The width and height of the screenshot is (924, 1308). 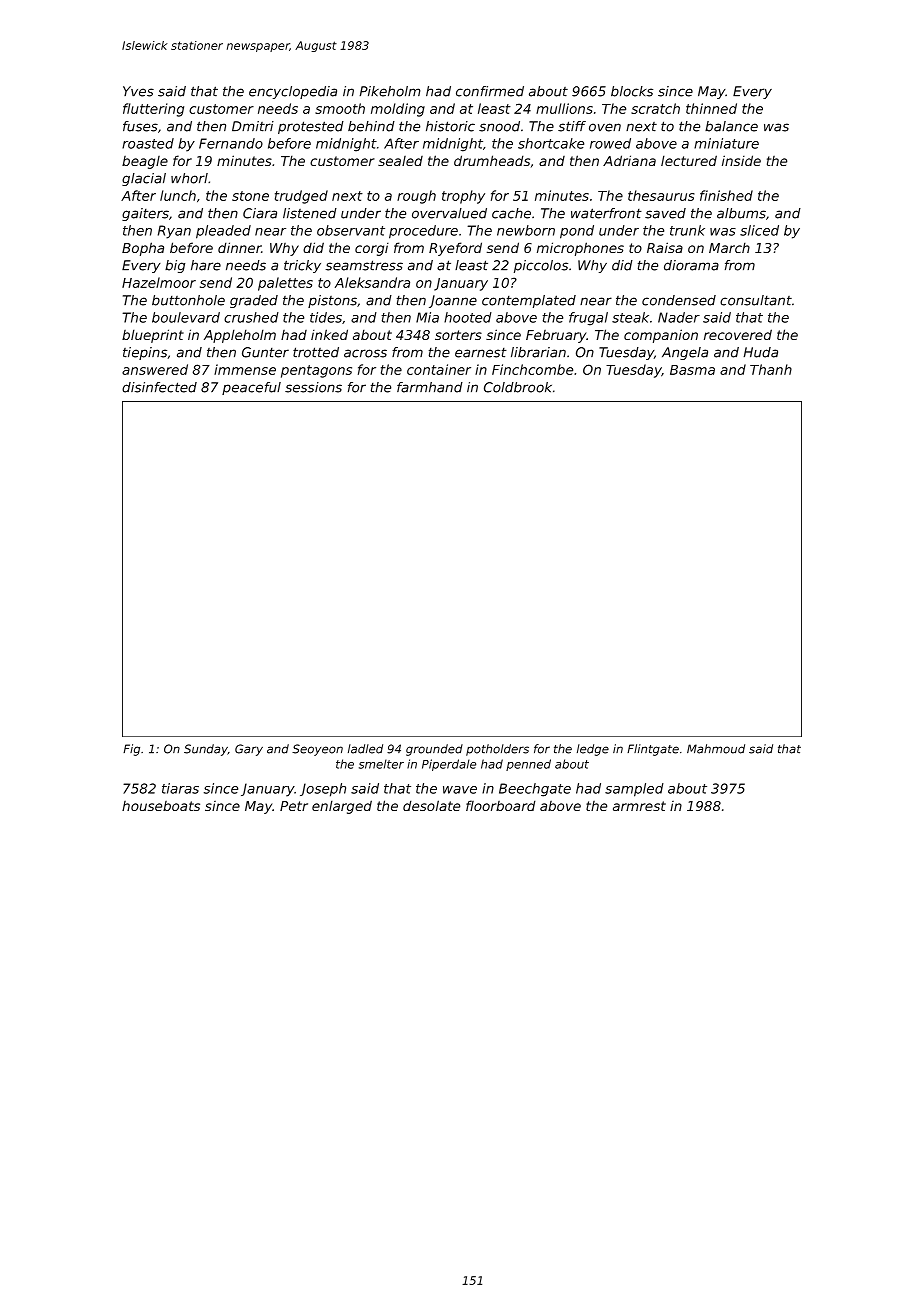 I want to click on disinfected, so click(x=159, y=387).
